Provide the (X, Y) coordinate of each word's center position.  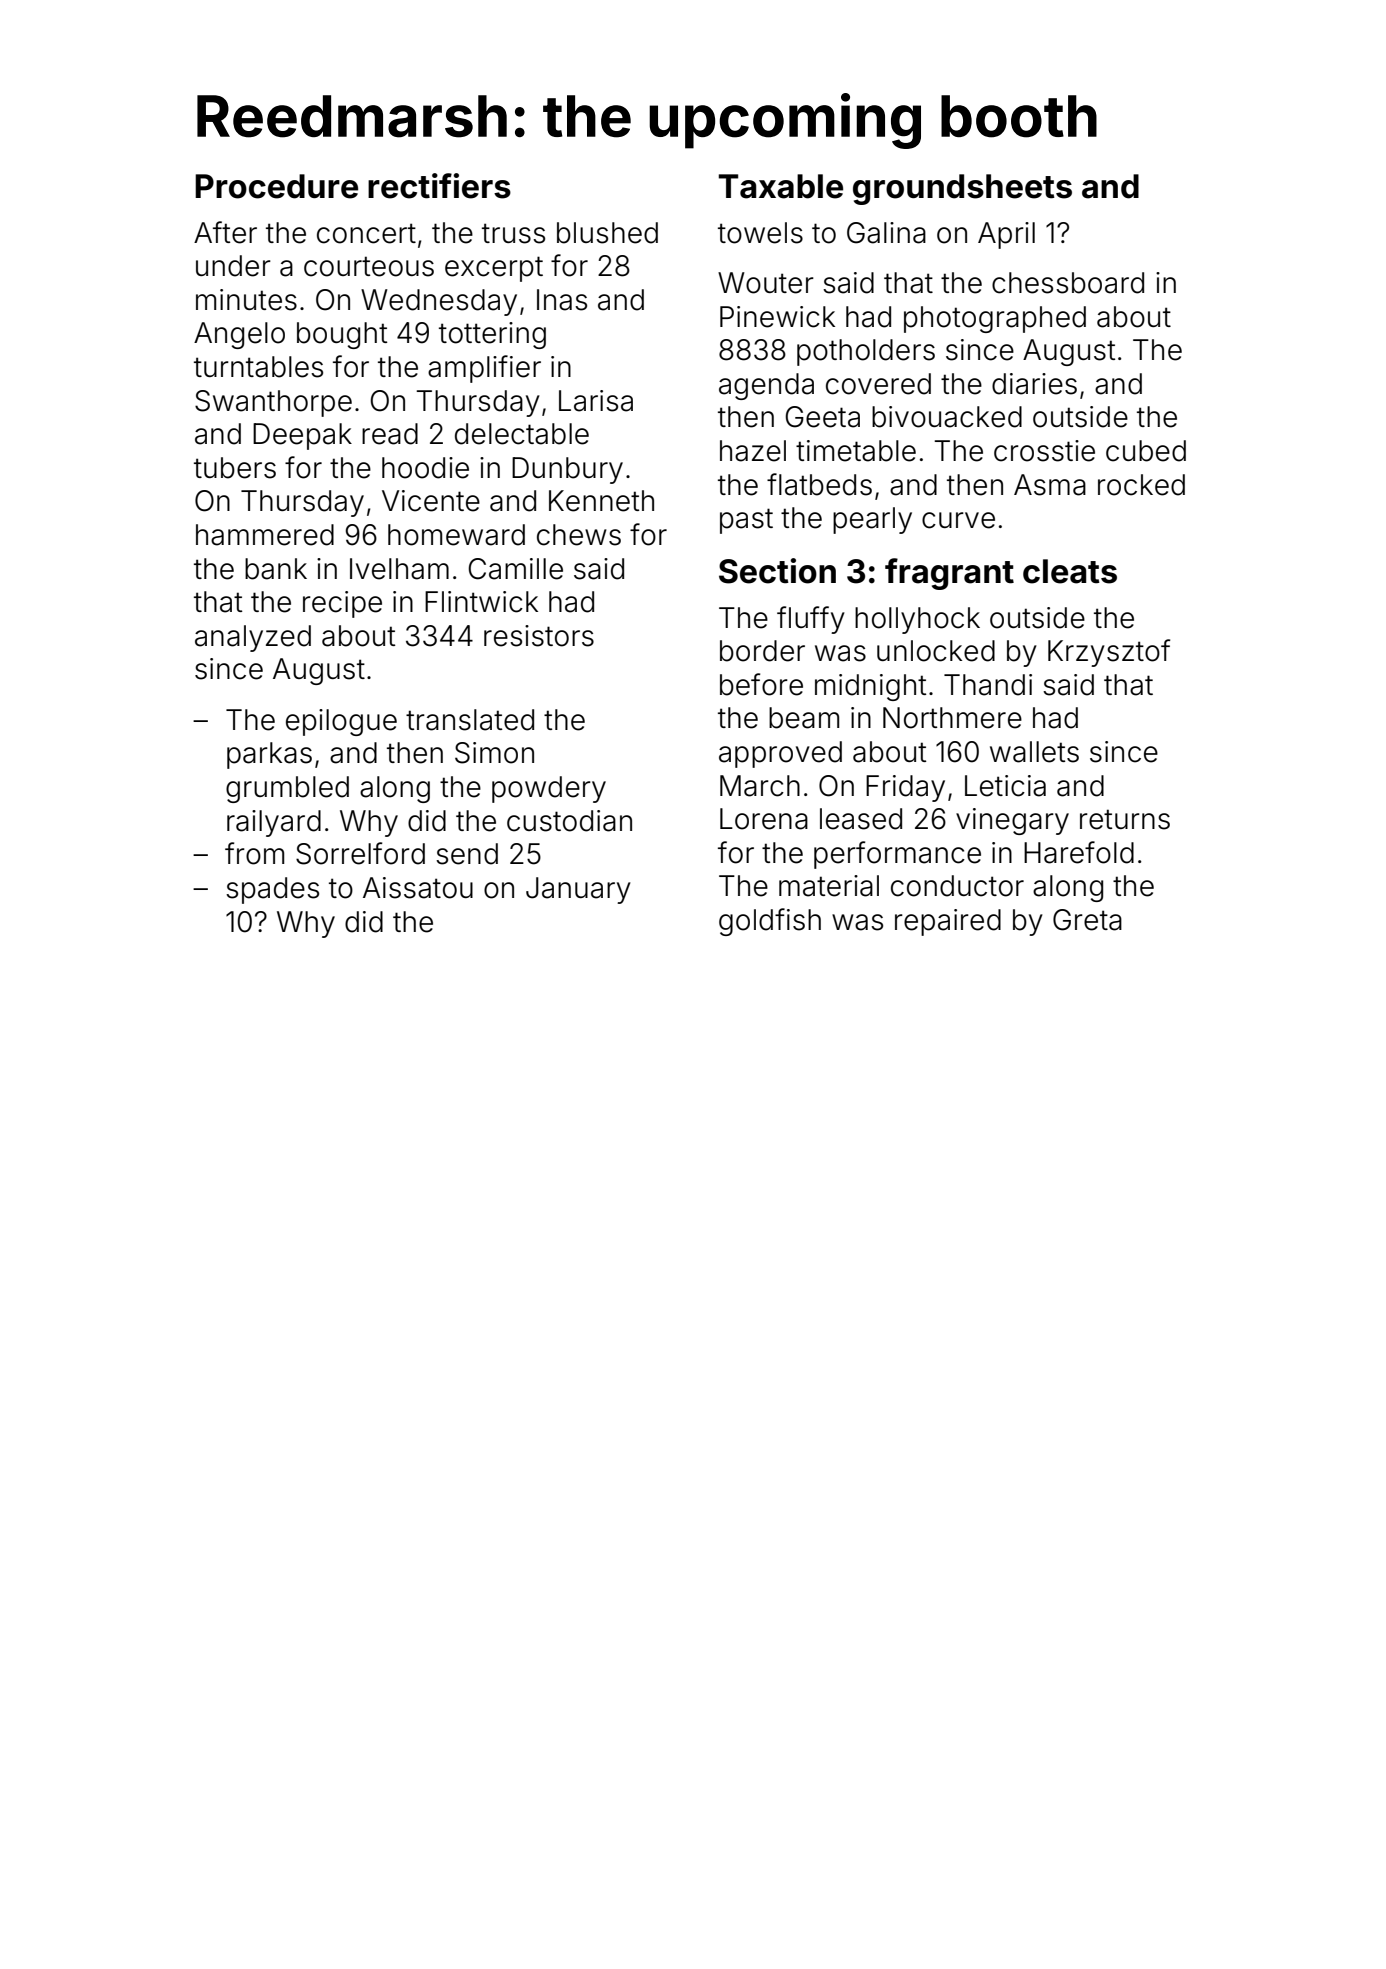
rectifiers (439, 186)
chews (579, 535)
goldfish (770, 922)
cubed (1146, 451)
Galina (886, 233)
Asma (1050, 485)
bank (276, 569)
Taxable (781, 186)
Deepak (302, 436)
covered (878, 384)
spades (272, 890)
